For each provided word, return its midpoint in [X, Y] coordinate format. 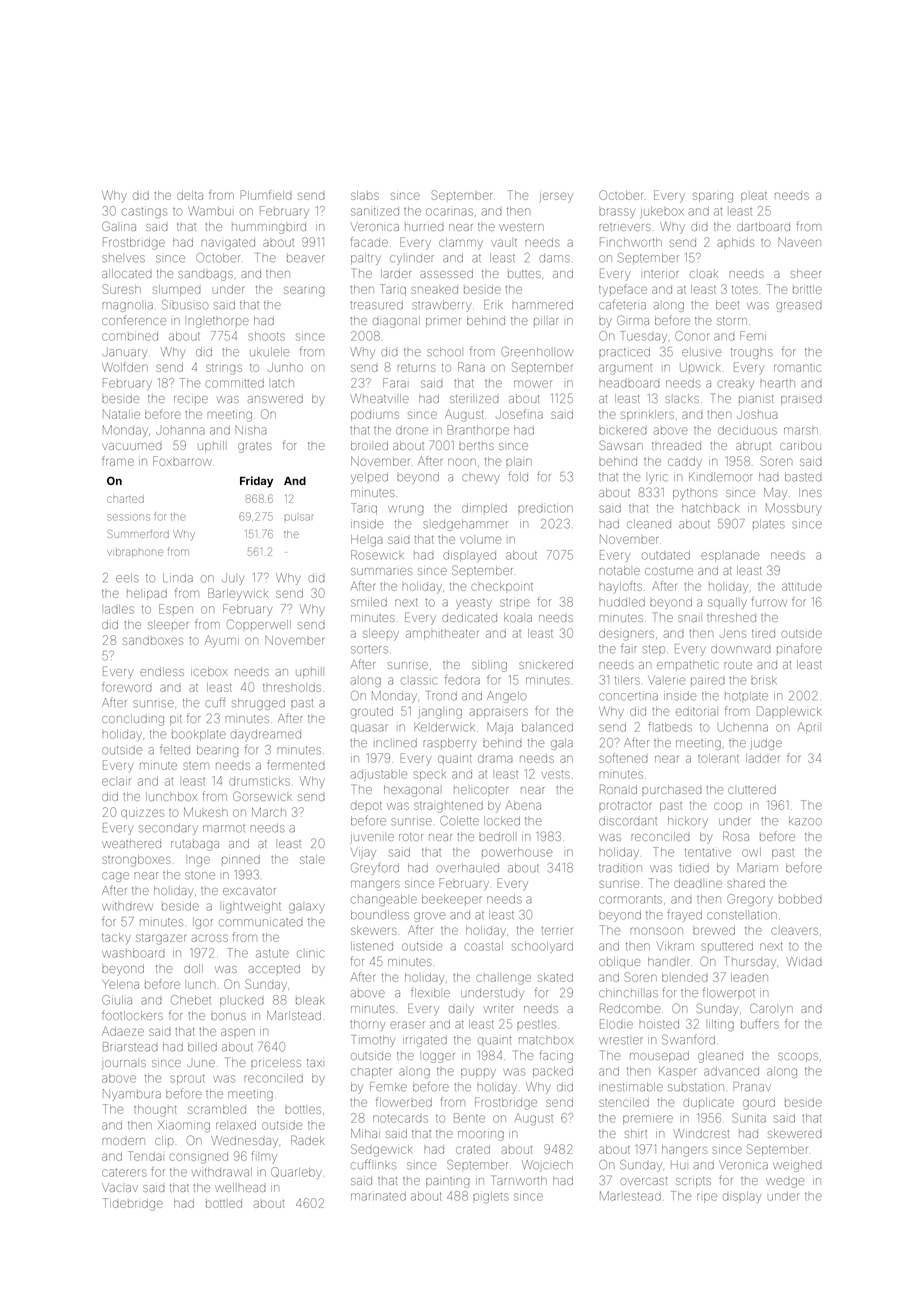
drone [412, 430]
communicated [261, 923]
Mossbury [793, 509]
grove [429, 917]
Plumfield [266, 195]
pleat [754, 197]
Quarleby [296, 1173]
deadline [698, 883]
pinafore [799, 648]
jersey [556, 197]
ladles [119, 609]
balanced [547, 727]
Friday [256, 482]
